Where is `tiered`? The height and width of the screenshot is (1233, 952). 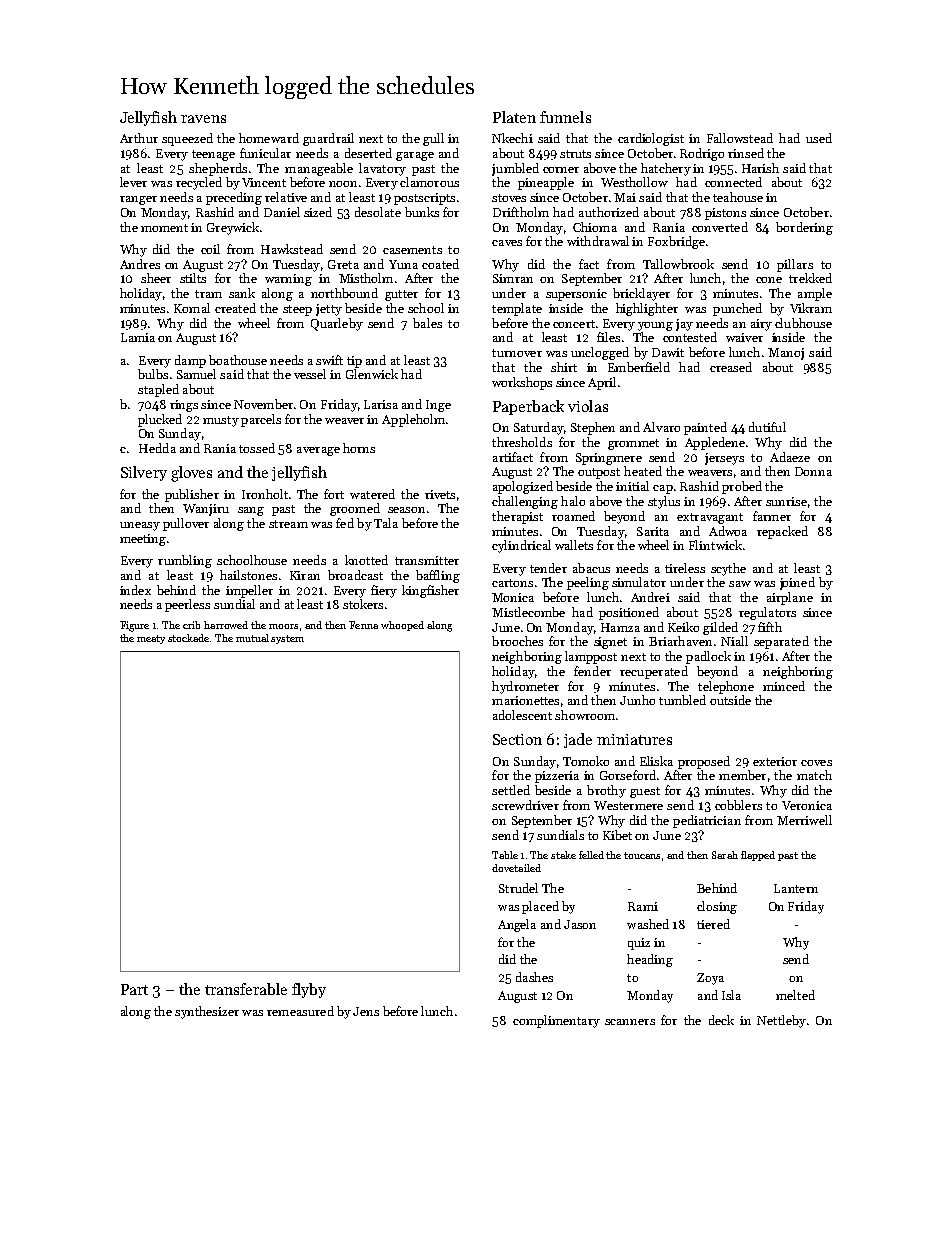 tiered is located at coordinates (713, 924).
